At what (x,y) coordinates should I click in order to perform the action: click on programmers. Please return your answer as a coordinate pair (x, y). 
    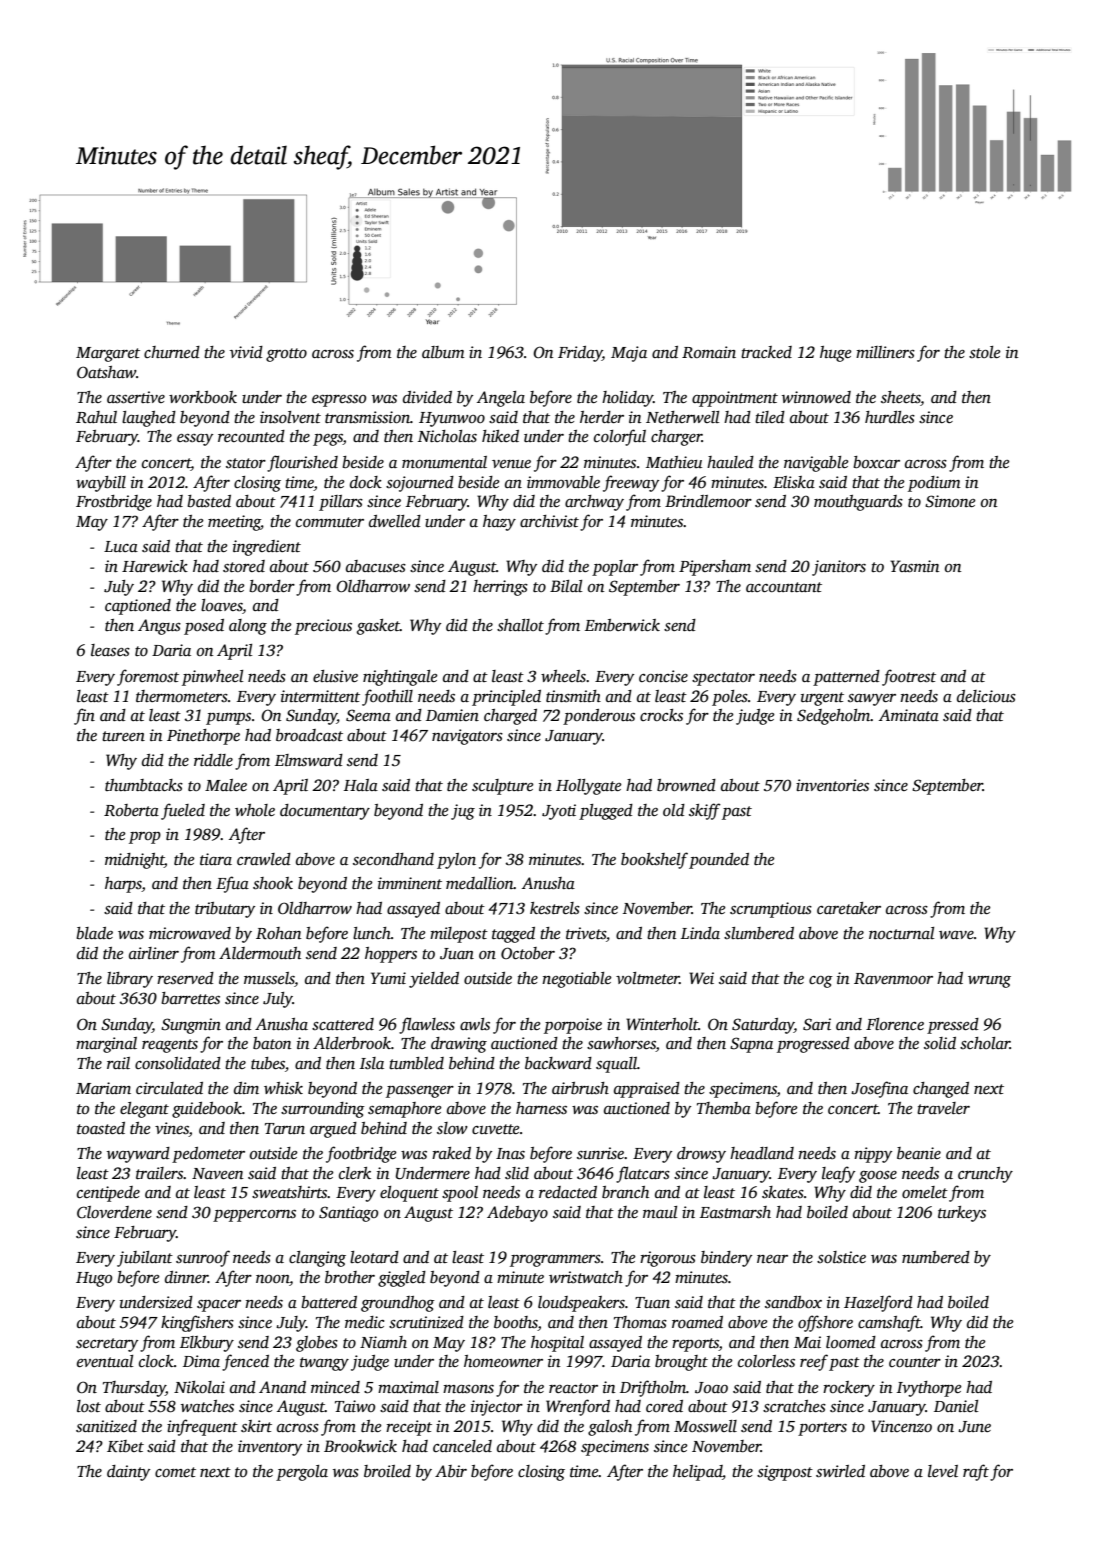
    Looking at the image, I should click on (555, 1261).
